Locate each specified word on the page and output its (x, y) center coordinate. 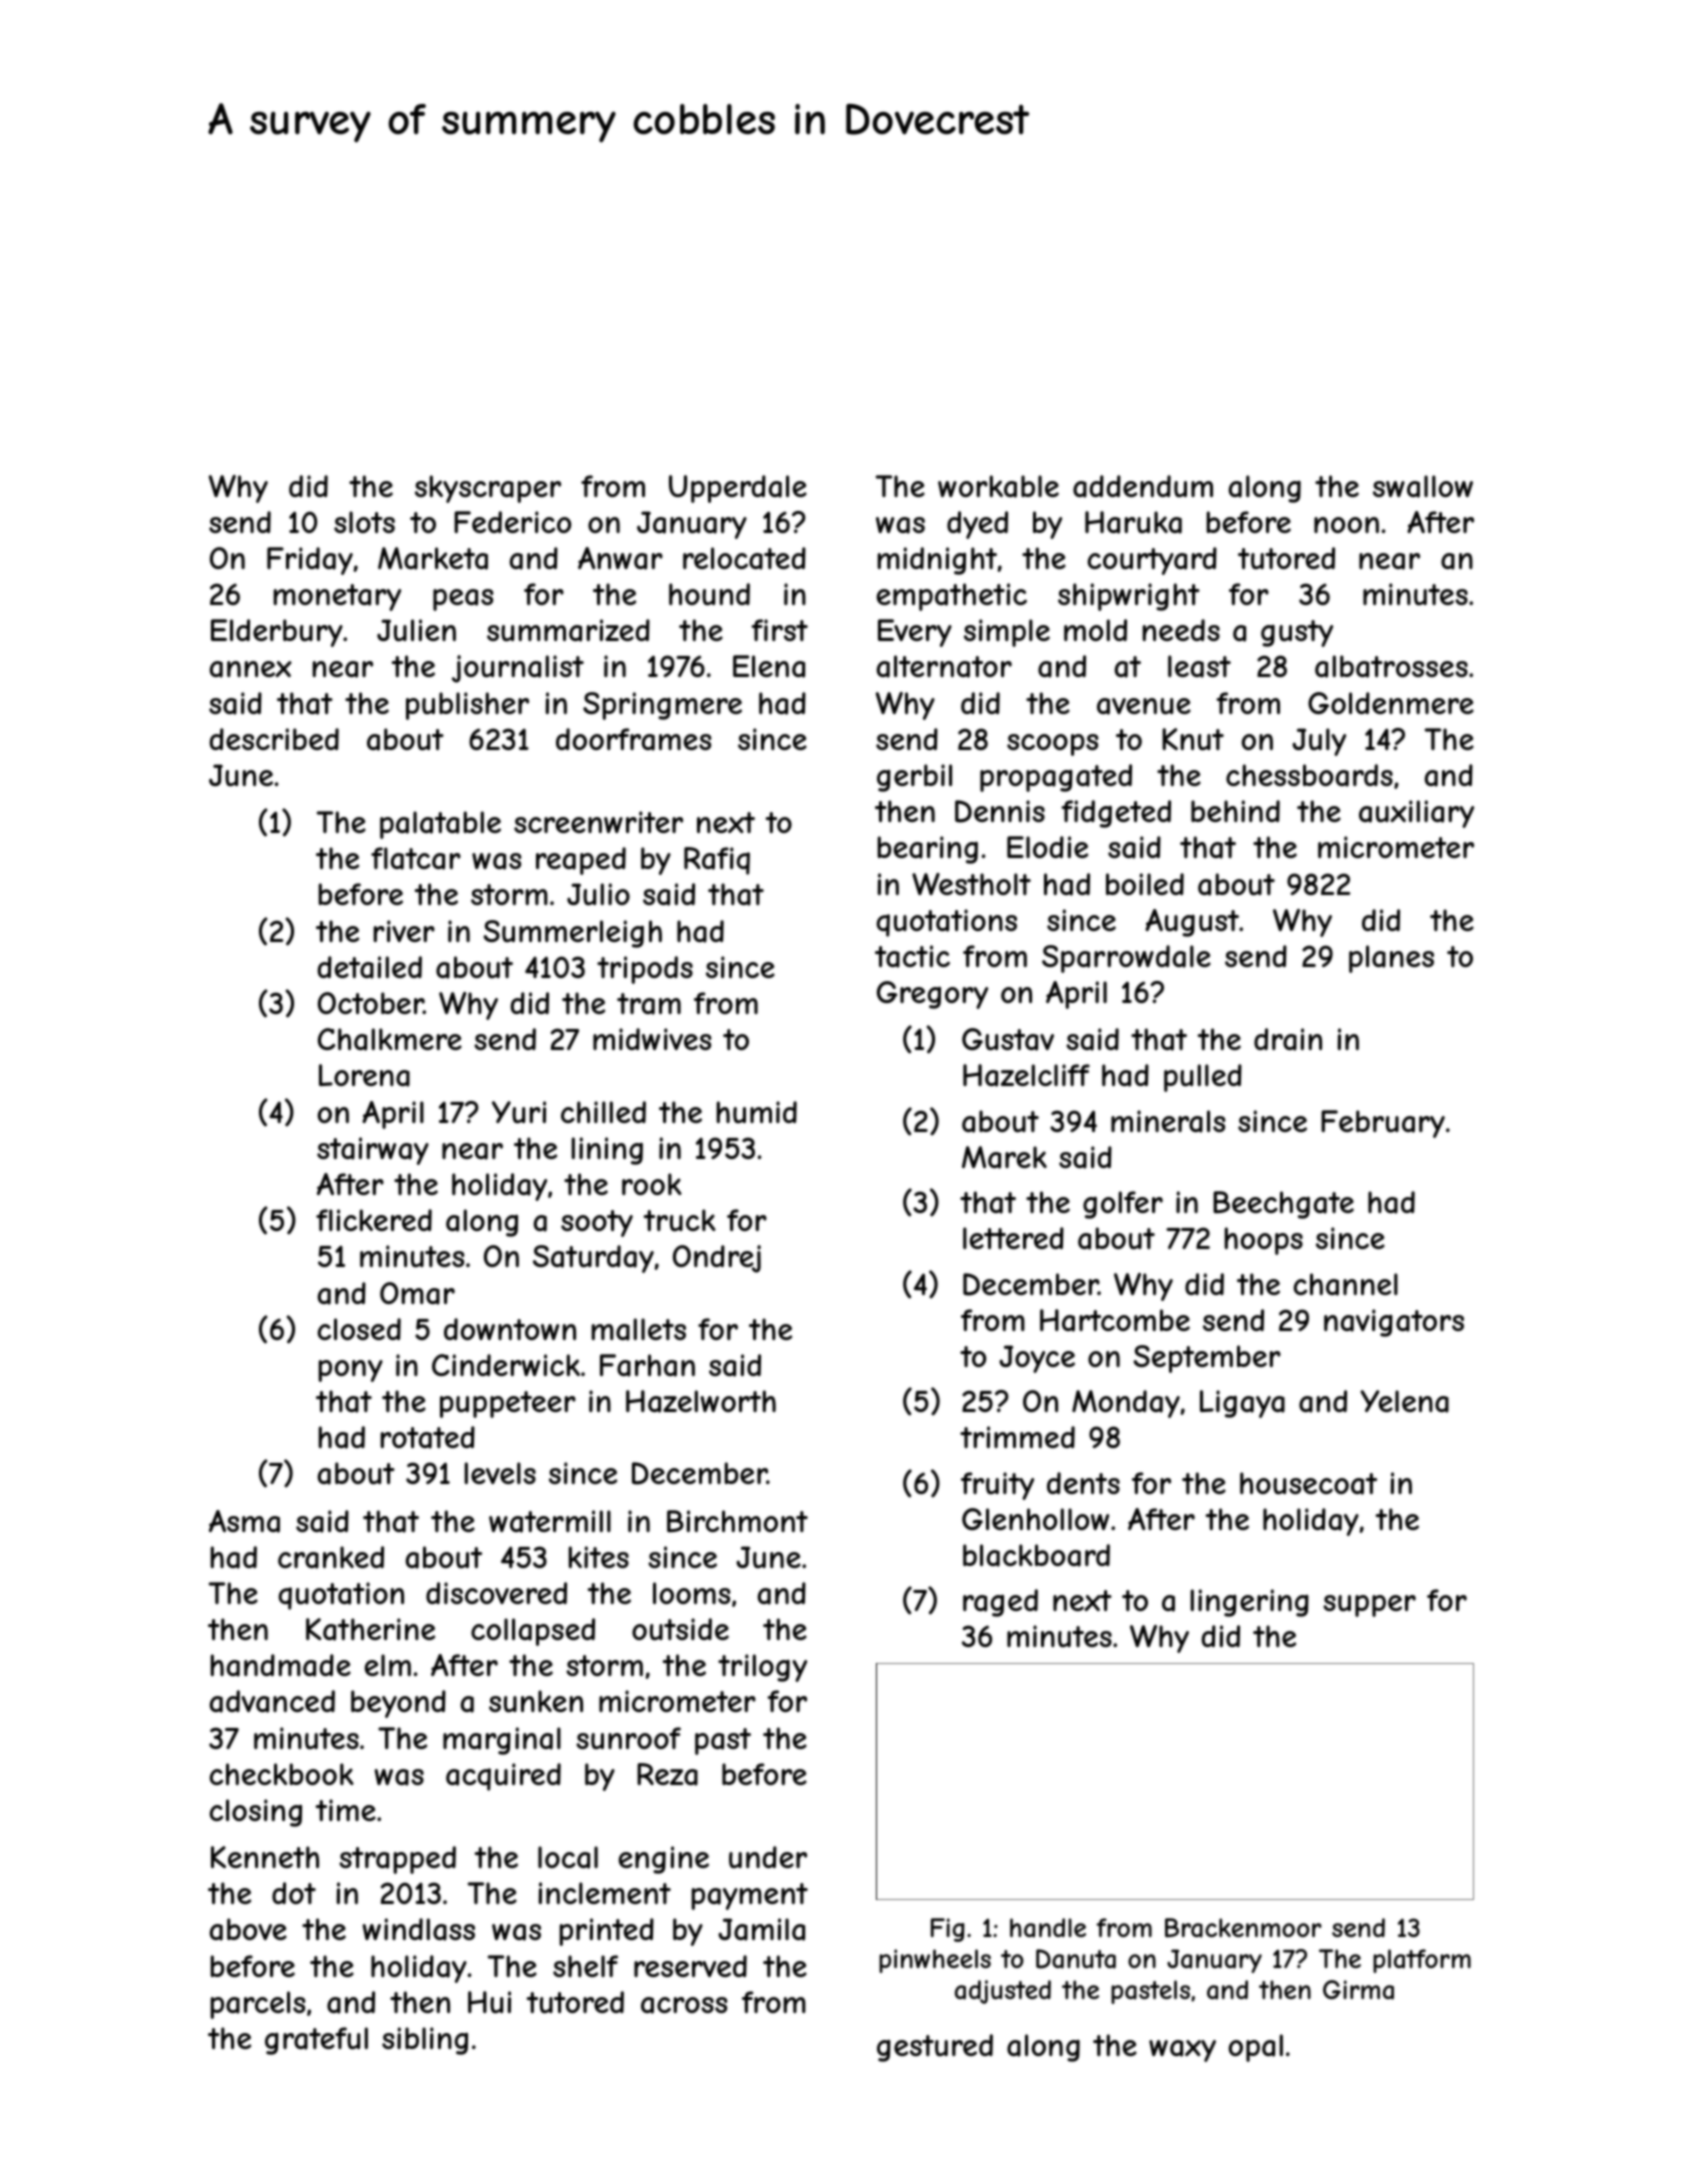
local (568, 1857)
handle (1048, 1928)
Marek (1004, 1157)
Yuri (519, 1112)
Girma (1358, 1990)
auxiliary (1416, 814)
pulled (1203, 1078)
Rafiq (717, 861)
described (274, 739)
